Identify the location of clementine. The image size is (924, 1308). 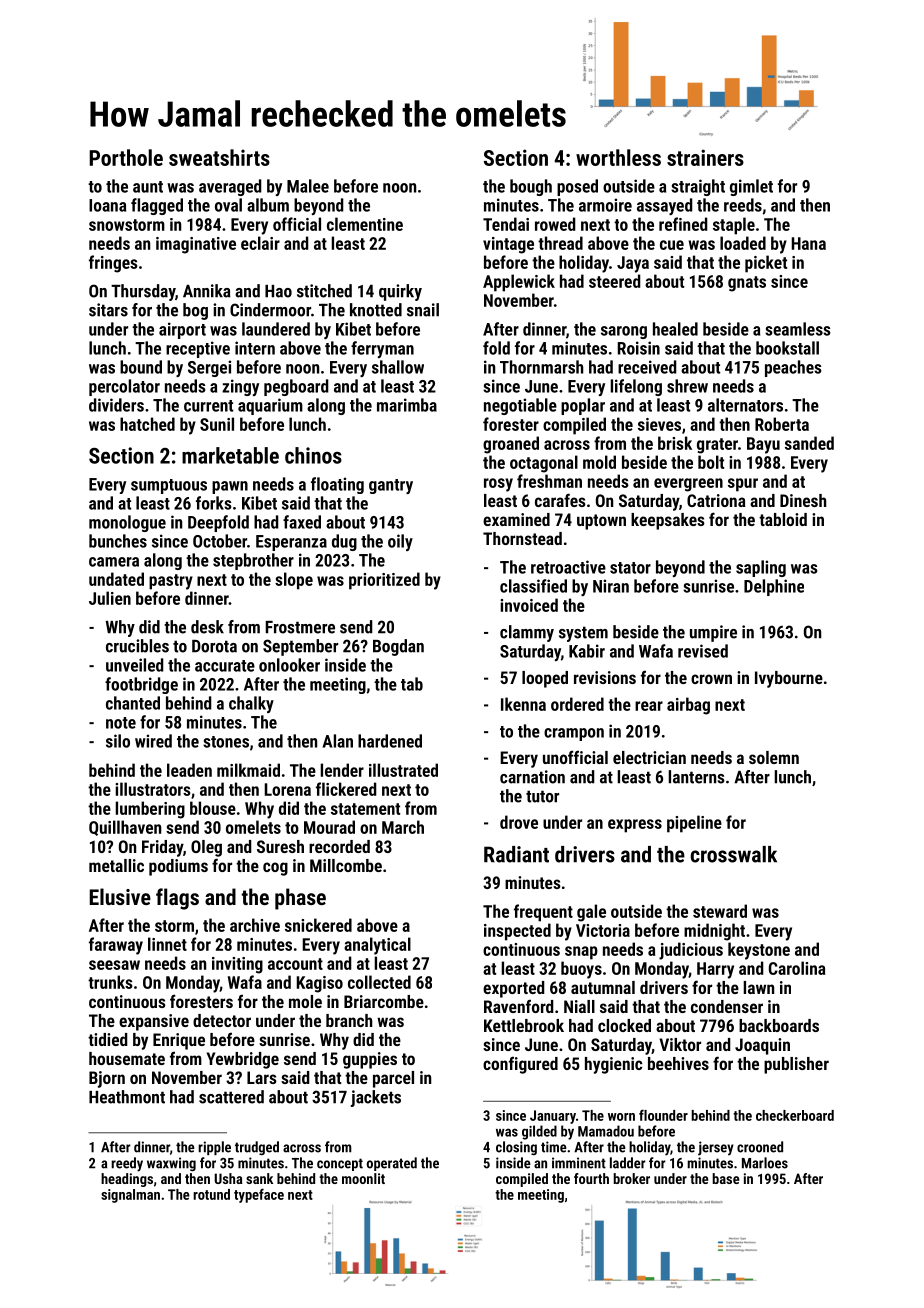
(365, 224).
